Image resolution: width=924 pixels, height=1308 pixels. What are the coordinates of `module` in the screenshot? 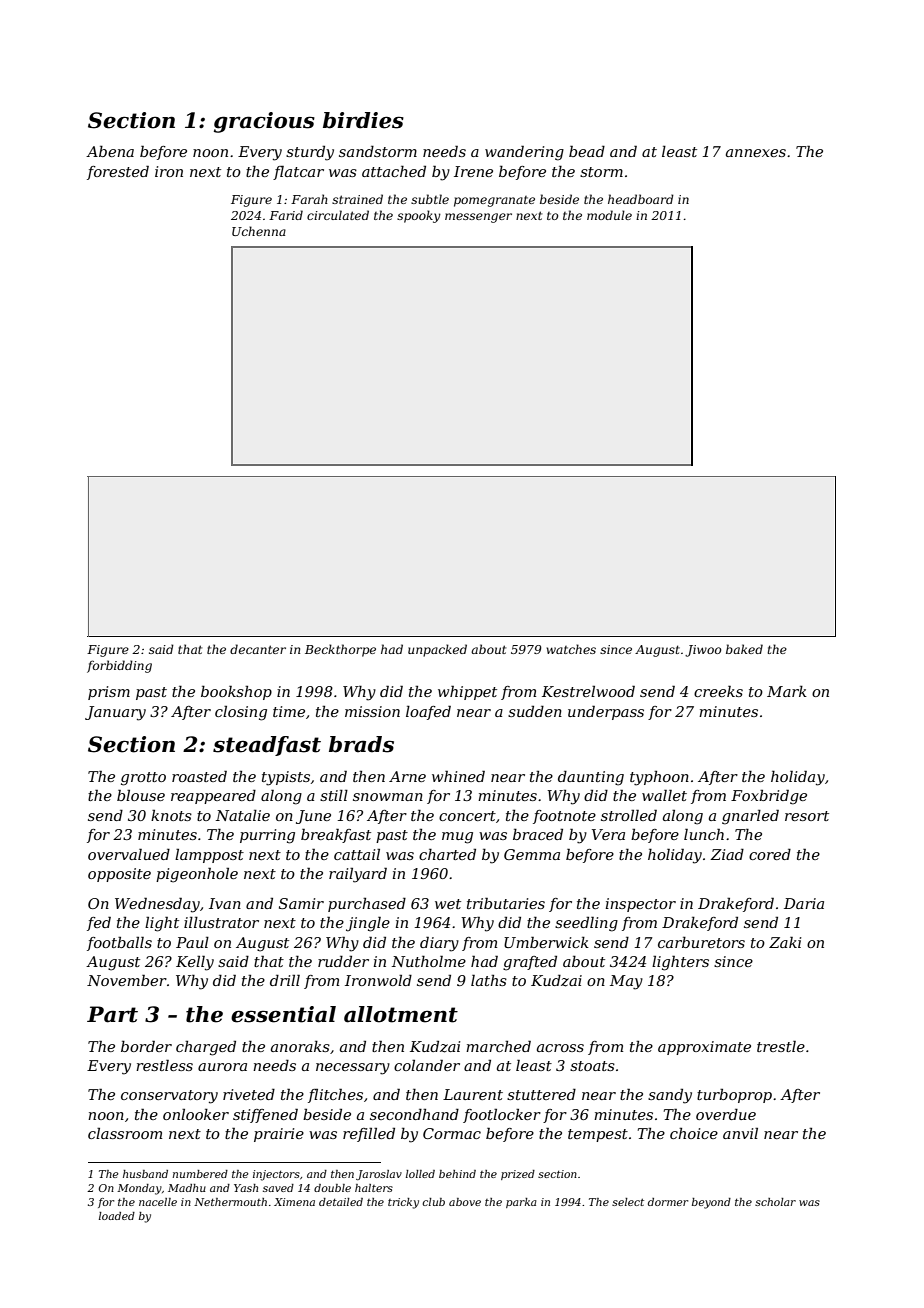 It's located at (609, 215).
